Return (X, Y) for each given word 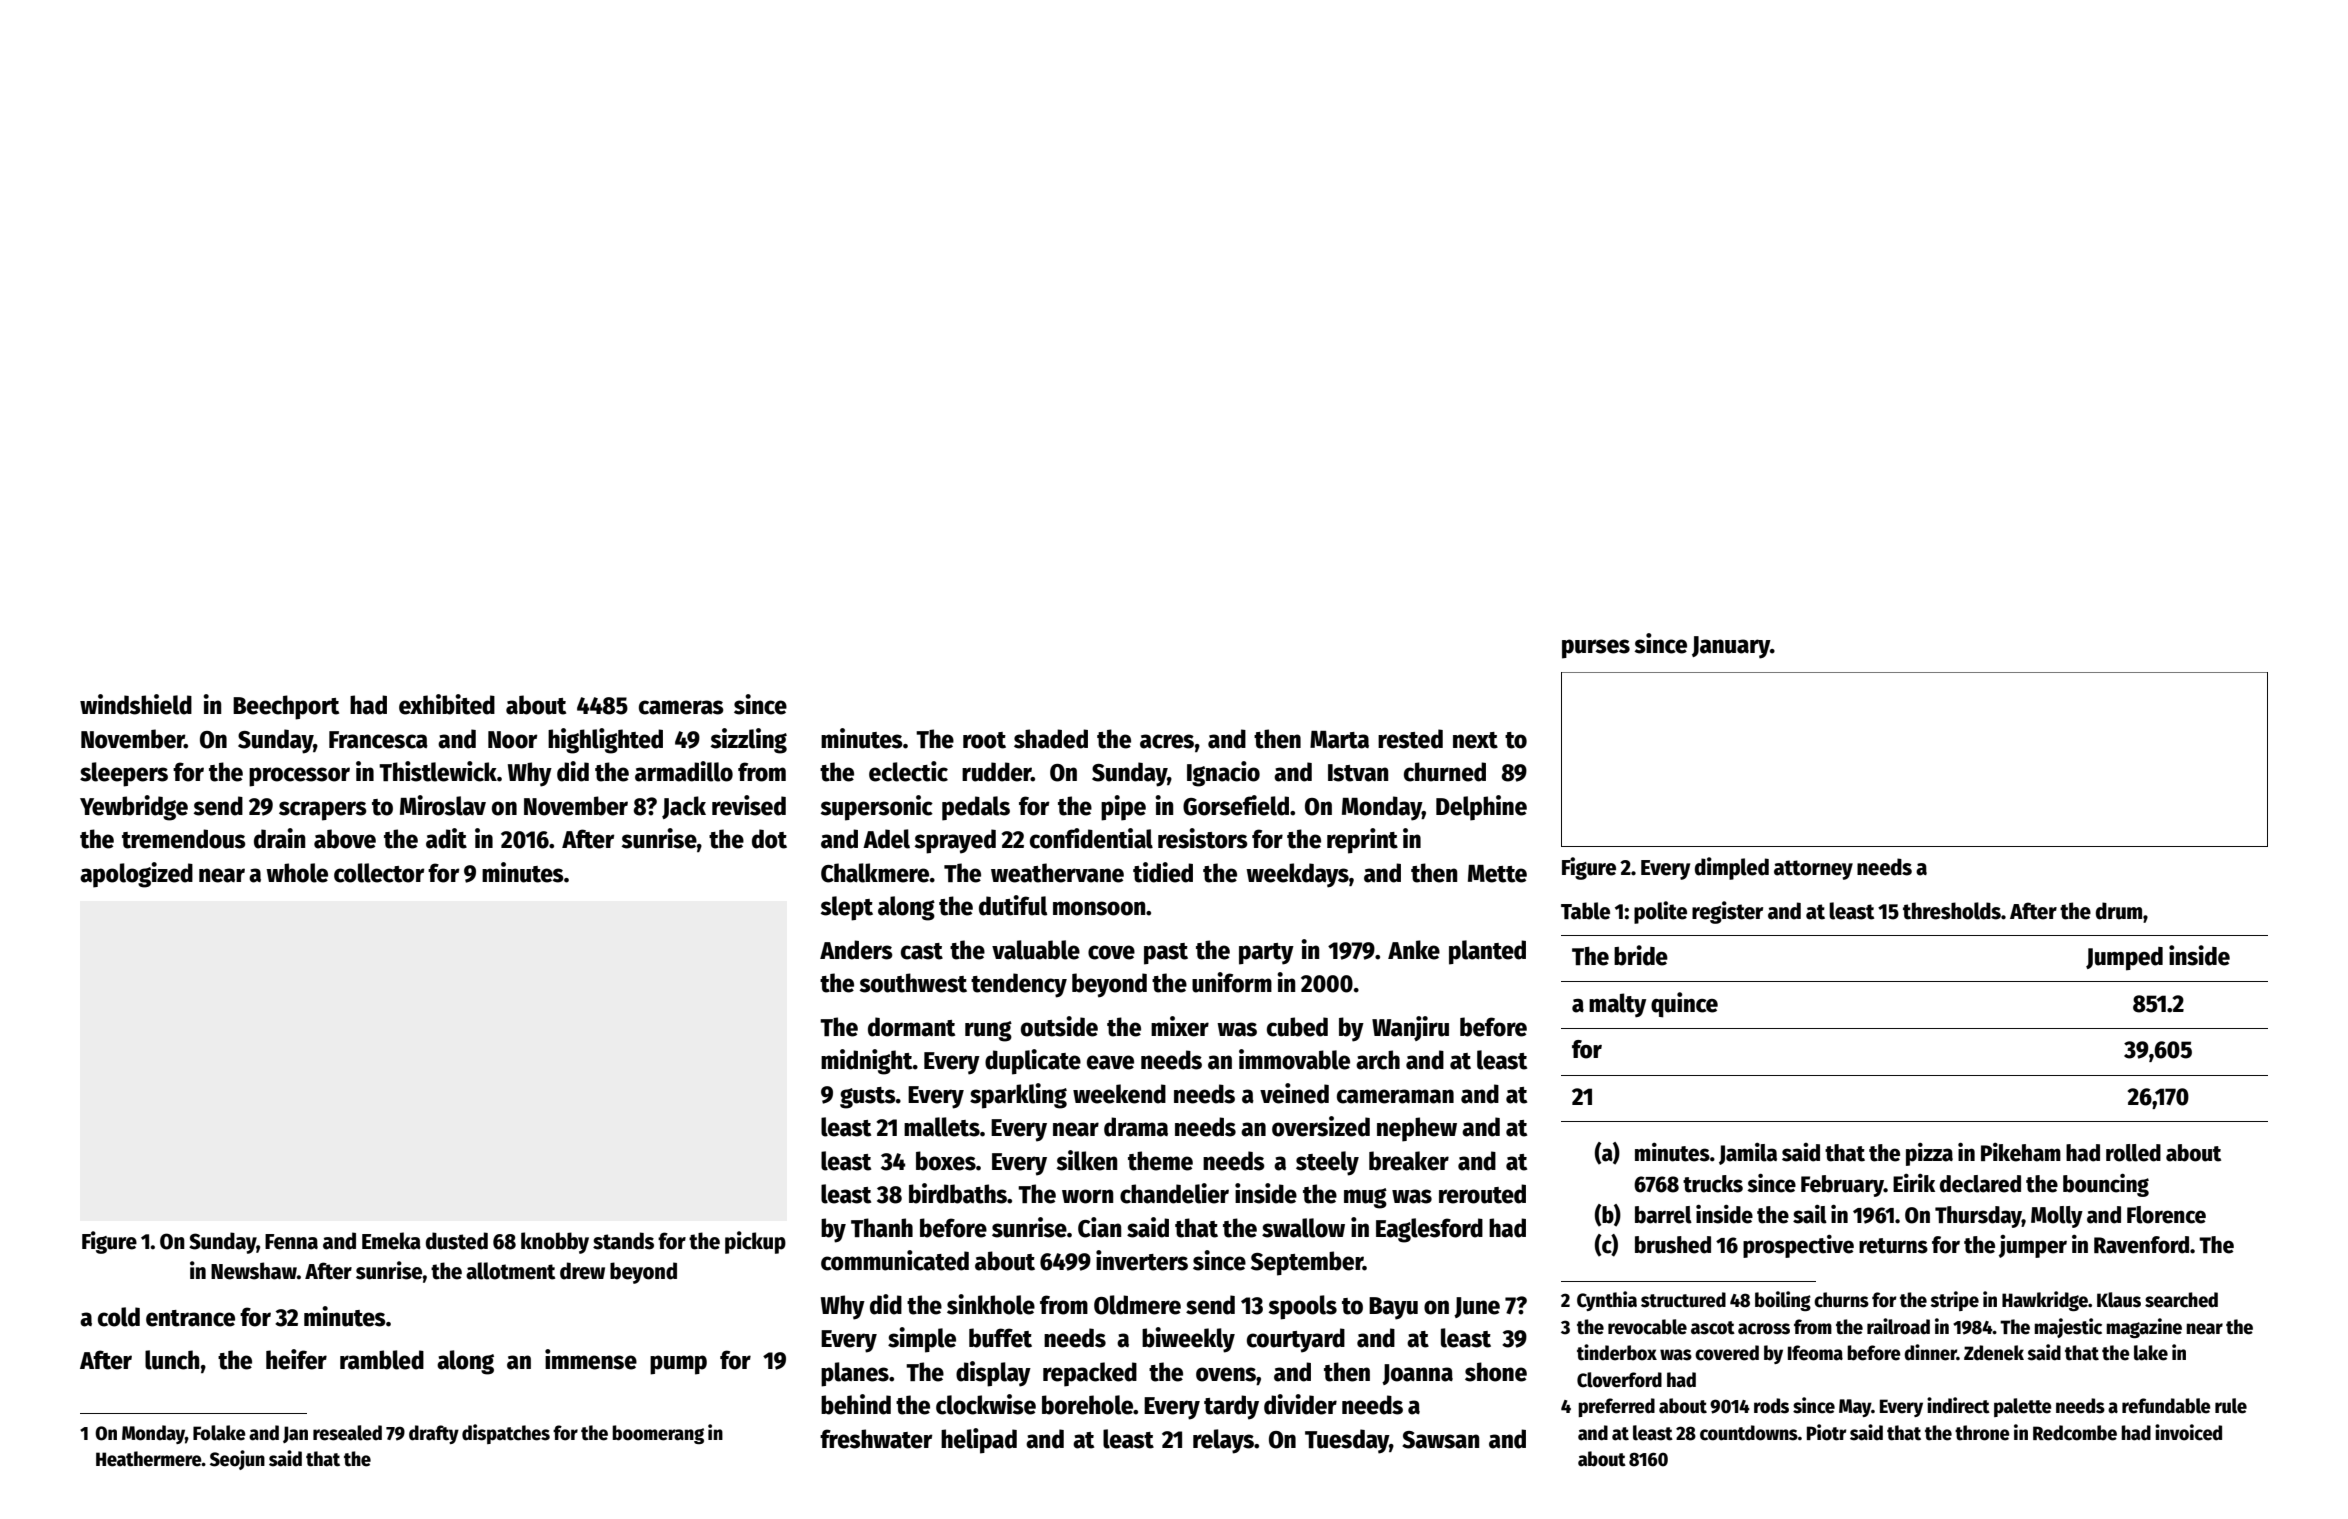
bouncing (2106, 1185)
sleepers (124, 774)
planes (855, 1374)
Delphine (1481, 808)
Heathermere (149, 1459)
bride (1641, 955)
